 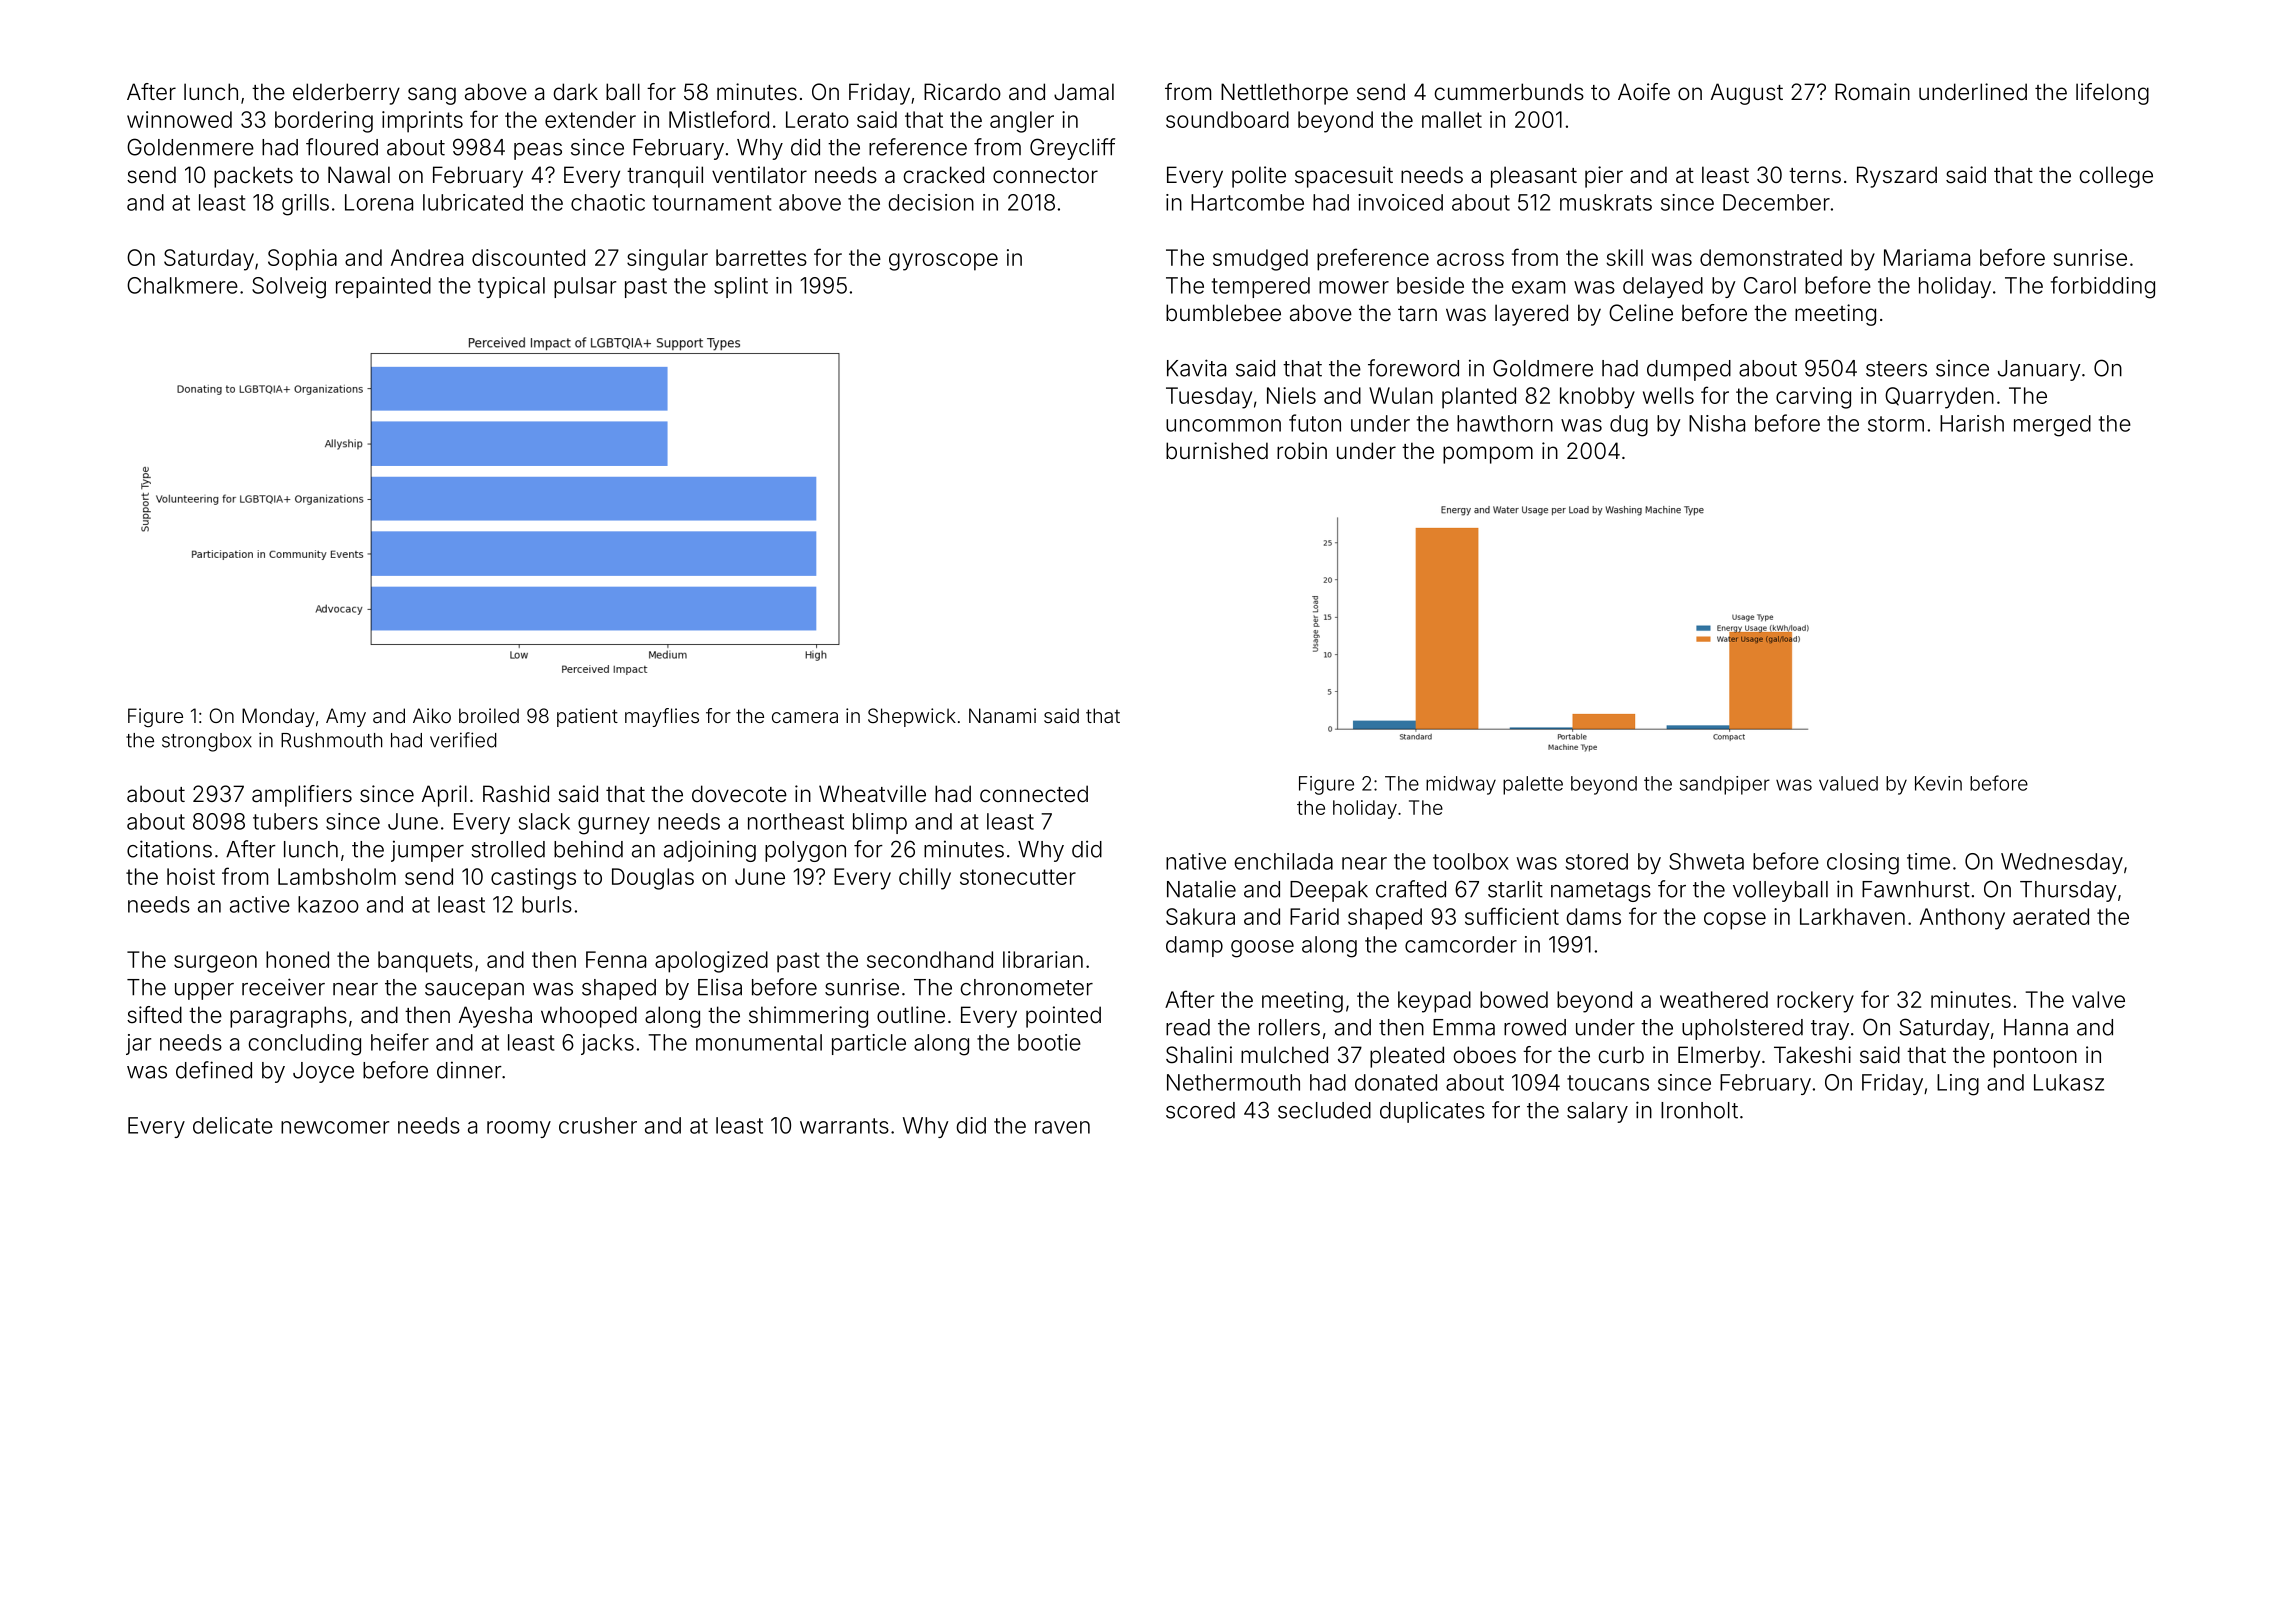 I want to click on midway, so click(x=1461, y=785).
